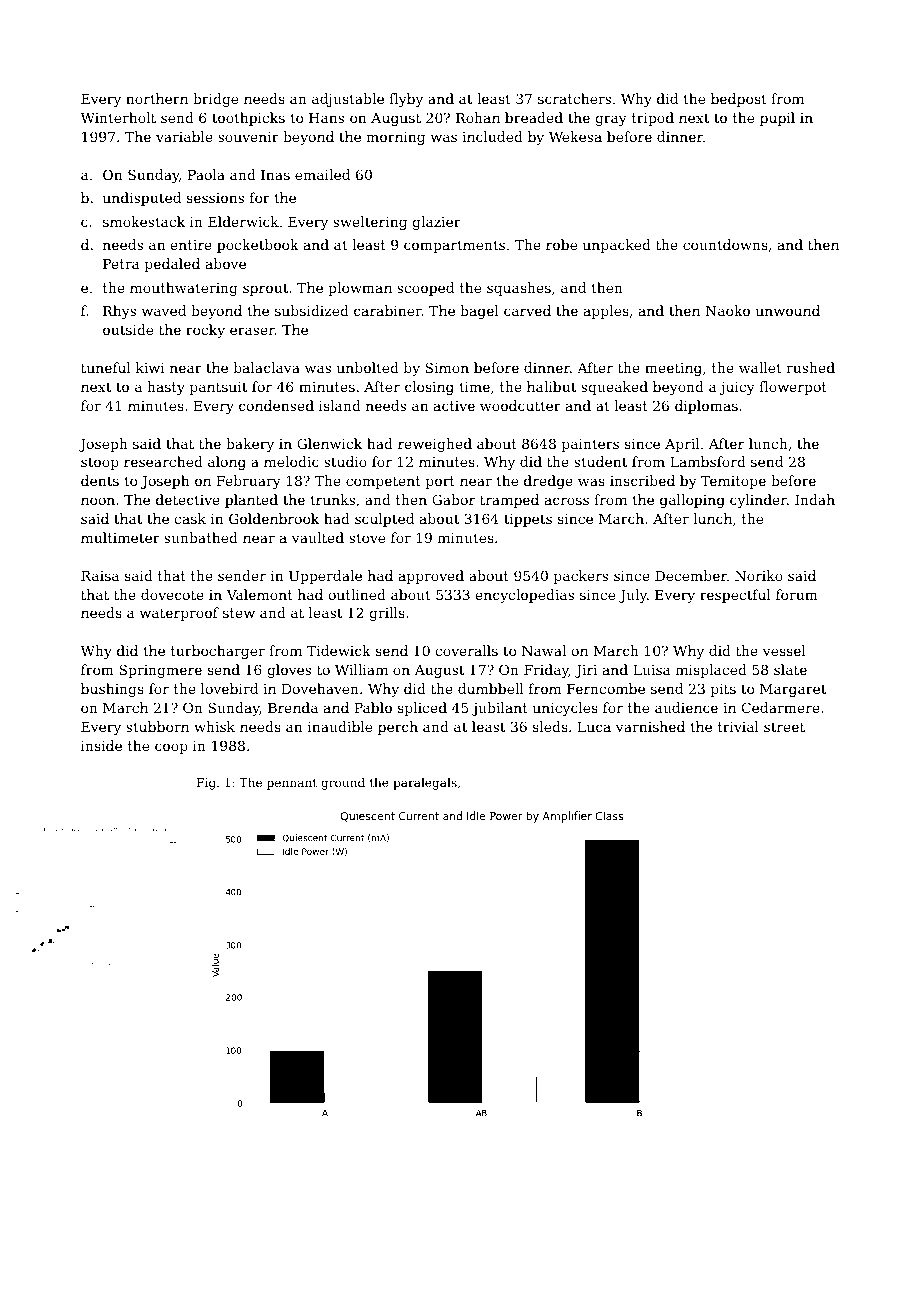 Image resolution: width=924 pixels, height=1308 pixels. What do you see at coordinates (179, 614) in the document?
I see `waterproof` at bounding box center [179, 614].
